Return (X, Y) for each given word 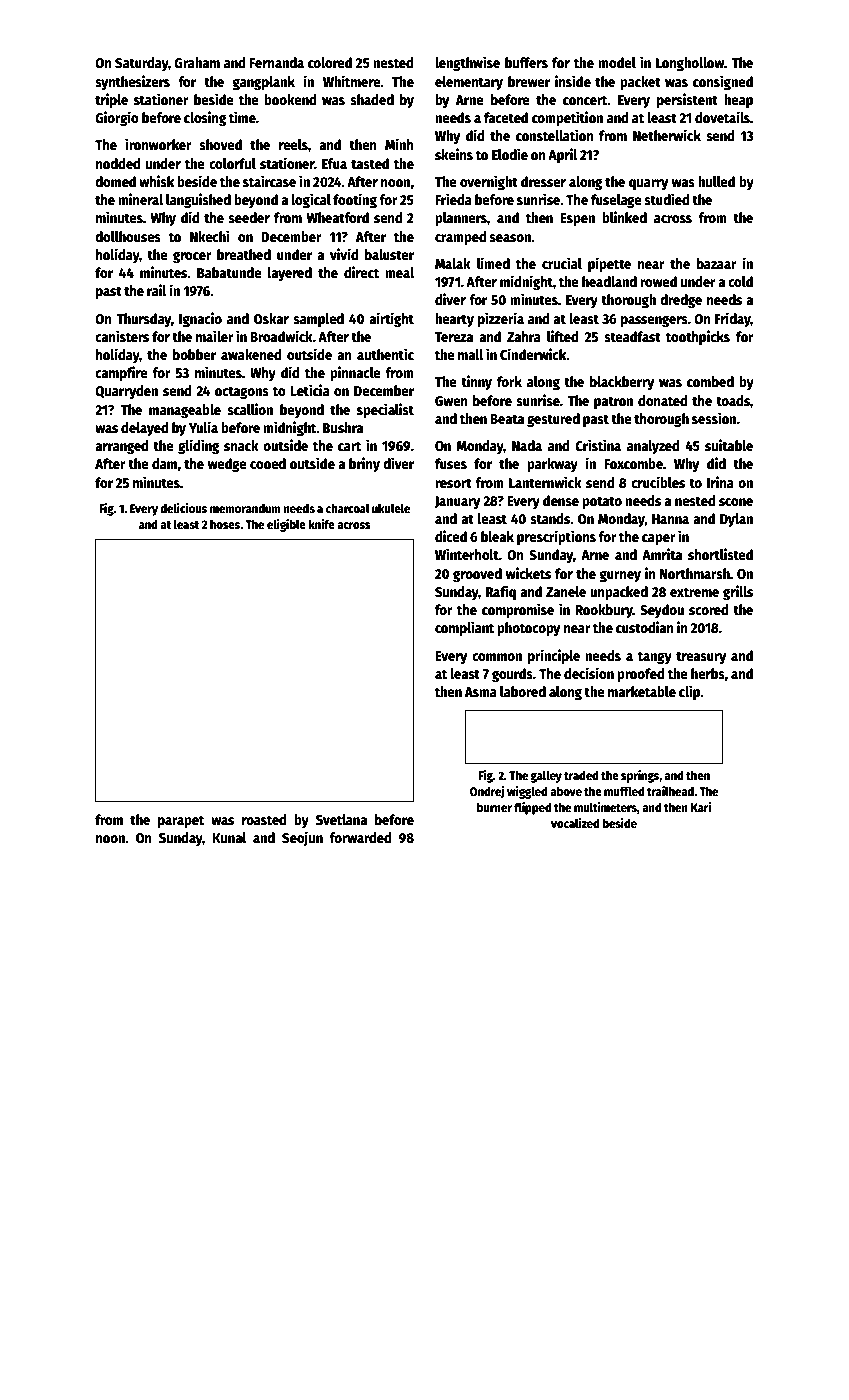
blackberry (622, 383)
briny (364, 464)
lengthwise (467, 63)
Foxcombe (633, 463)
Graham (197, 62)
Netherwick (667, 135)
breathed (244, 254)
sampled (318, 320)
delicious (183, 508)
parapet (181, 821)
